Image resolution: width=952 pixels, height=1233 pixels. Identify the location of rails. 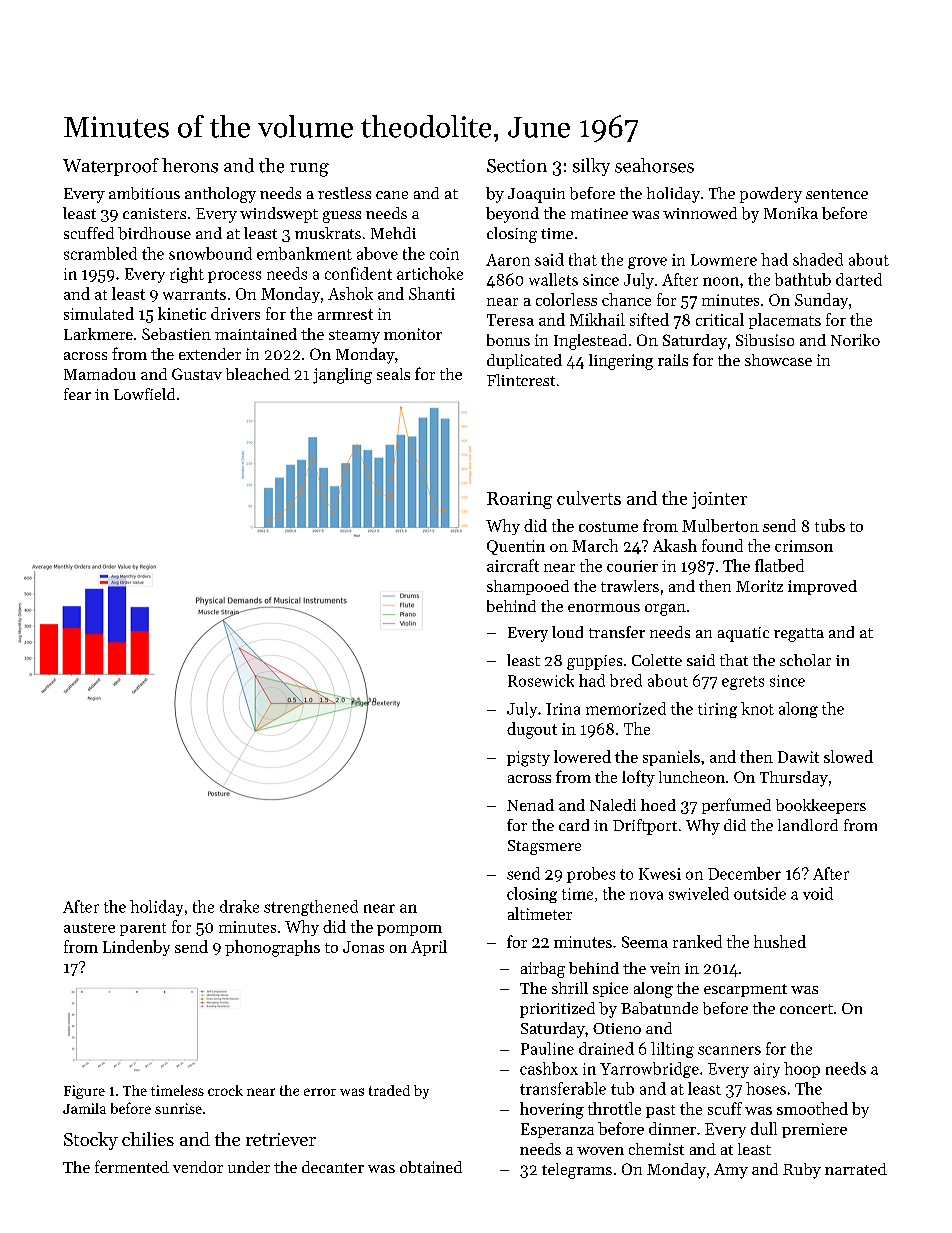
(673, 360).
